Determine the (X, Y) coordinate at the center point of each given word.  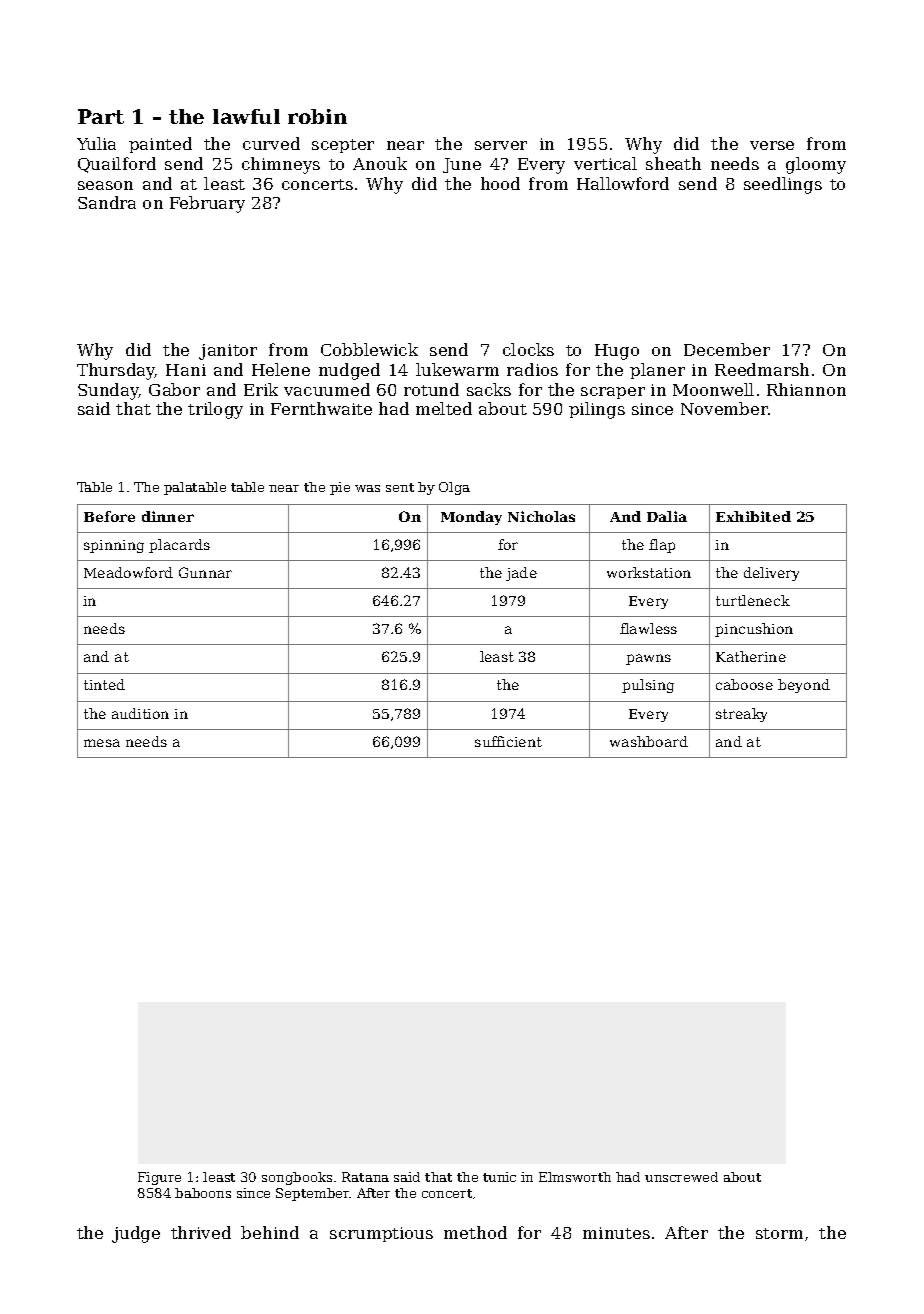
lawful (246, 116)
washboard (649, 741)
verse (772, 145)
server (501, 145)
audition (140, 713)
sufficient (508, 741)
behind (270, 1232)
